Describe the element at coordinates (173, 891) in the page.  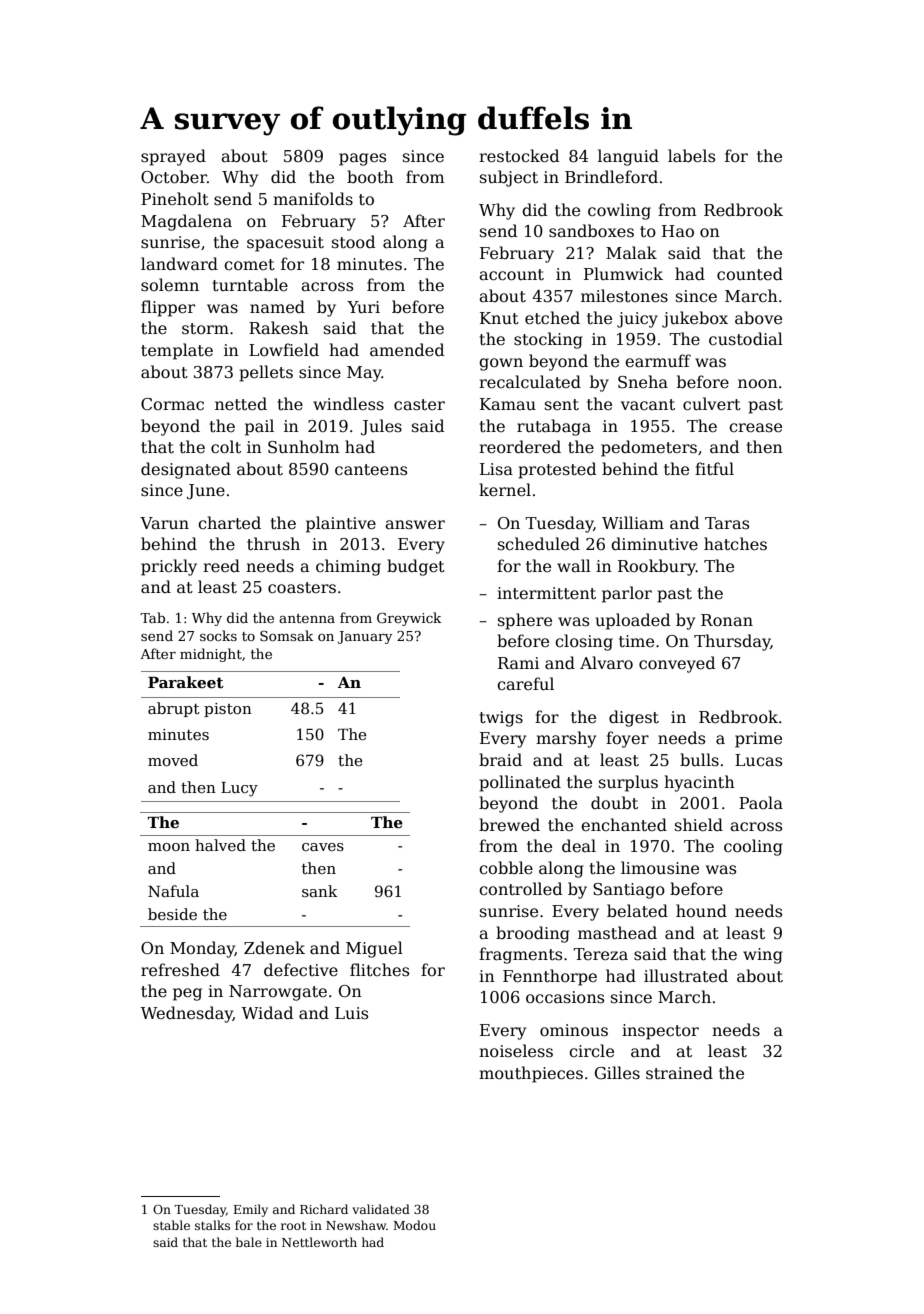
I see `Nafula` at that location.
